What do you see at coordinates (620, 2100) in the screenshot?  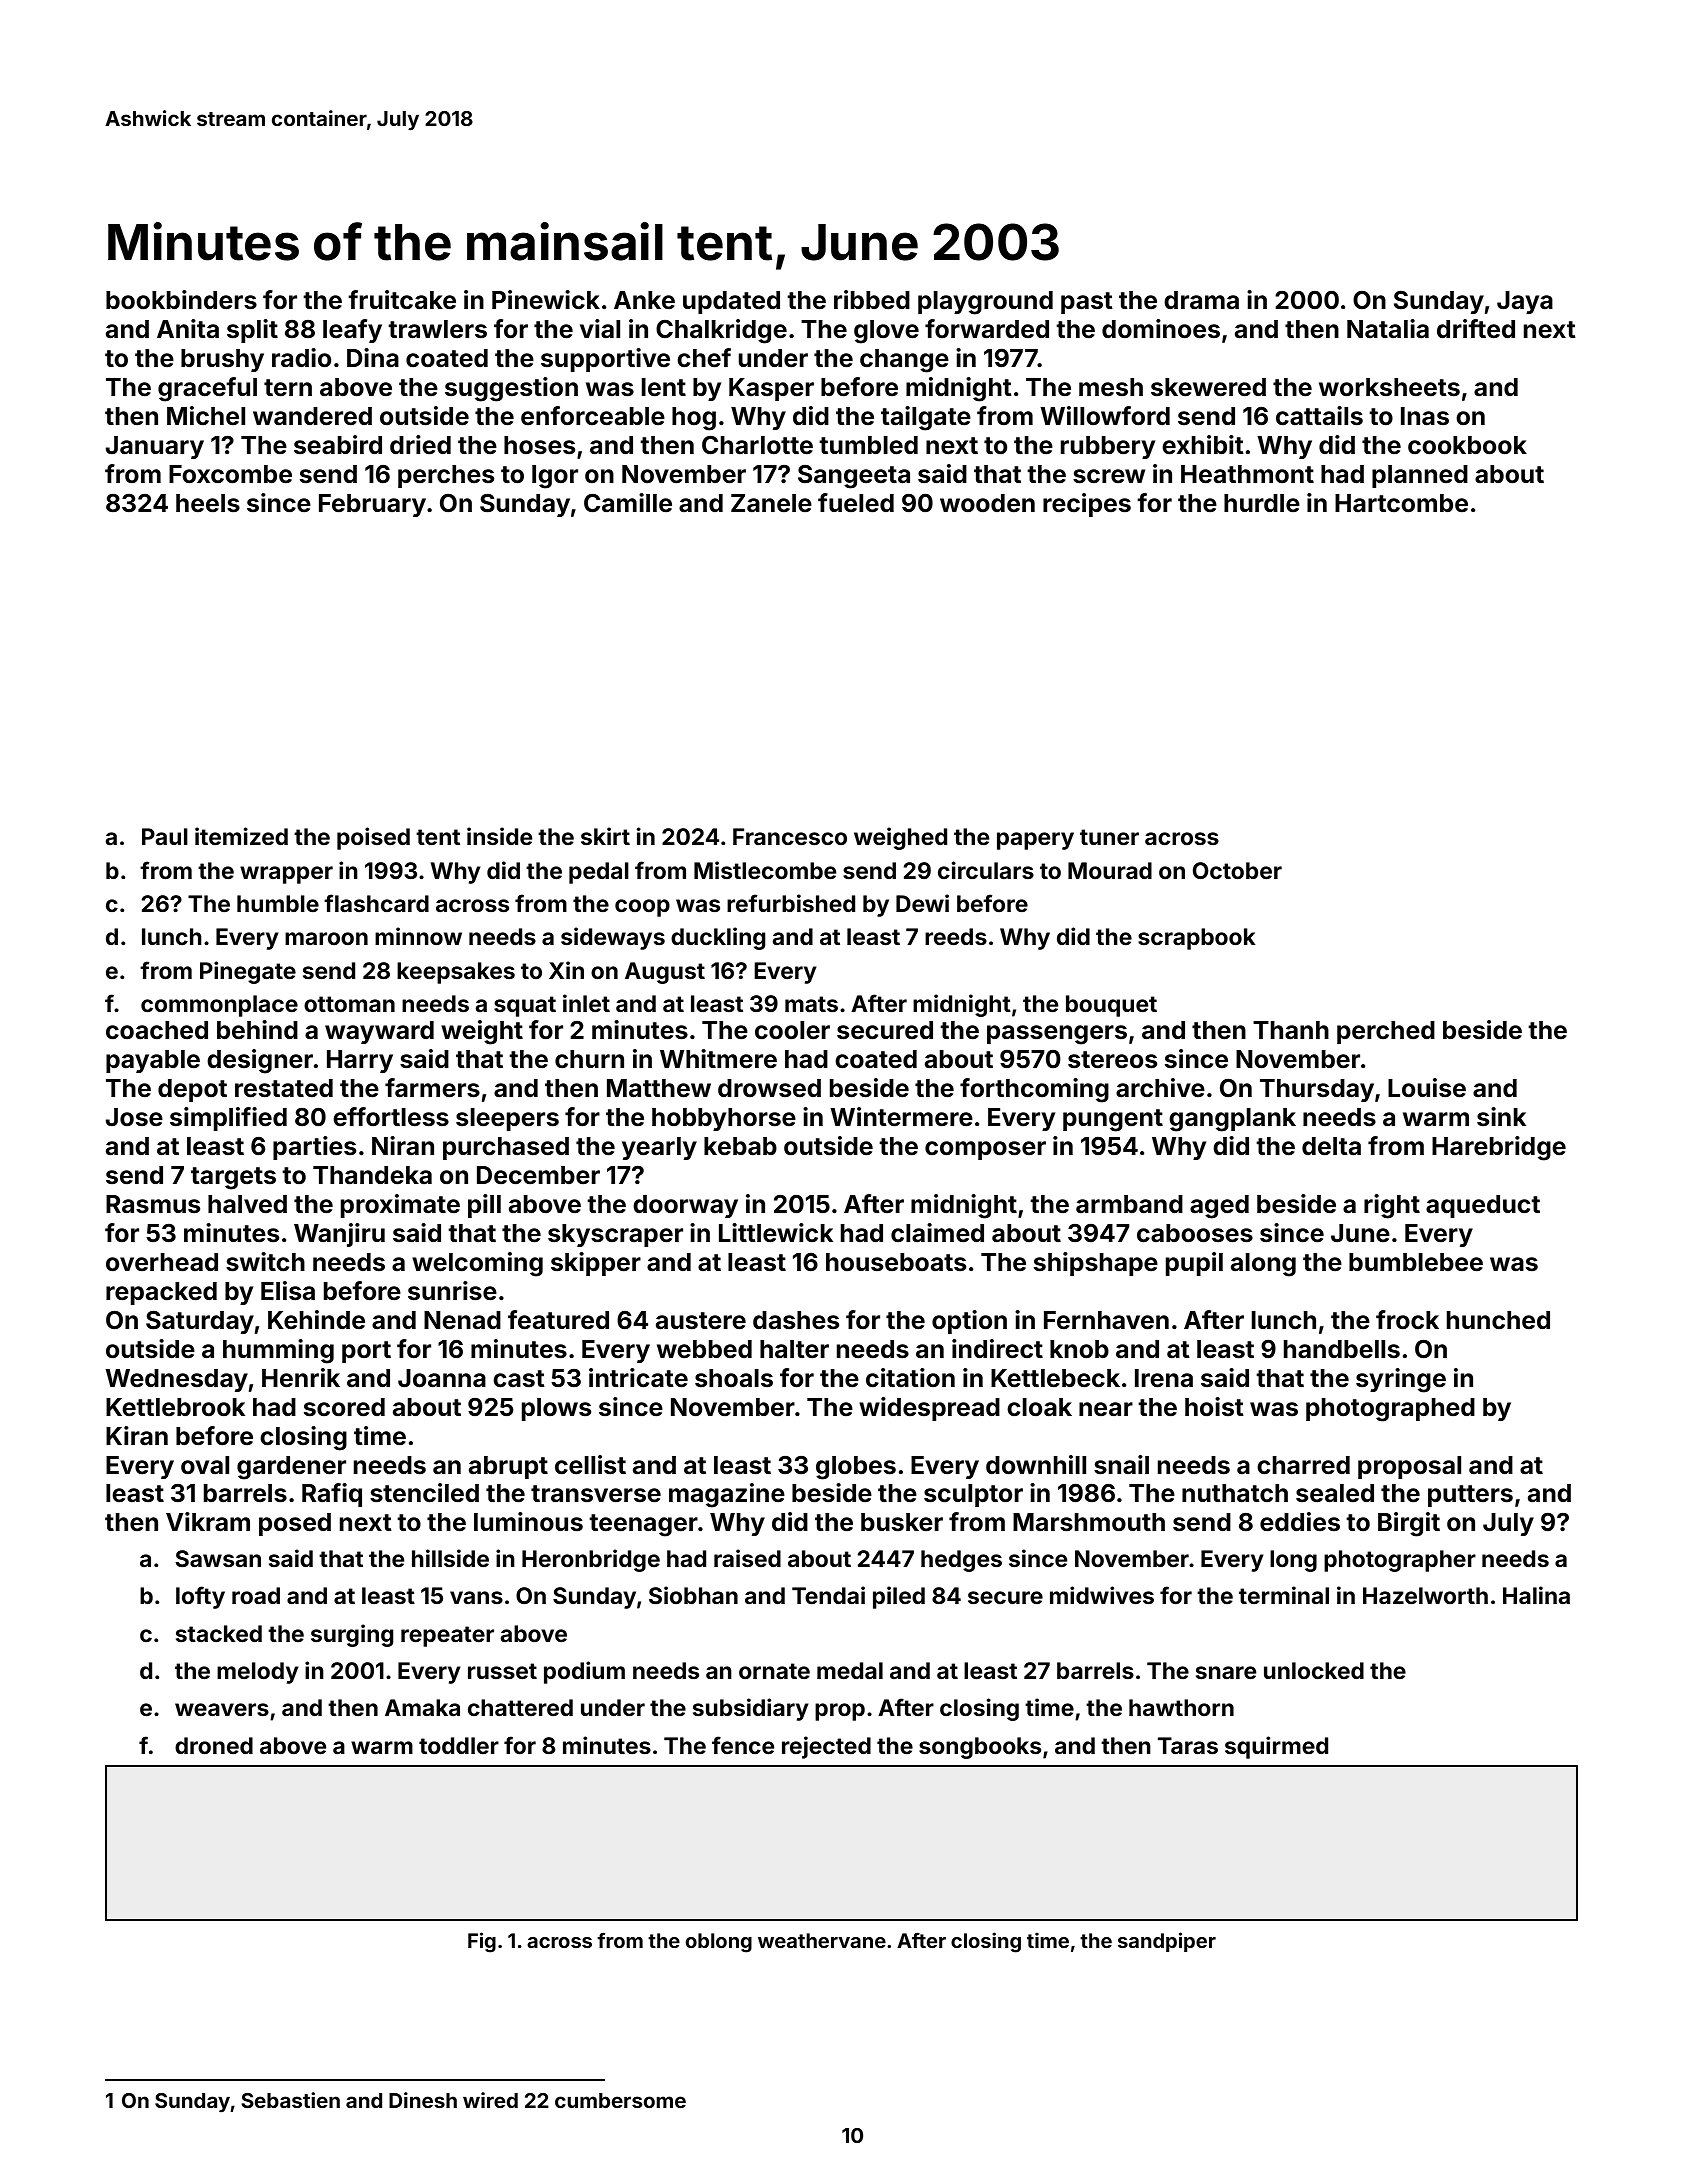 I see `cumbersome` at bounding box center [620, 2100].
